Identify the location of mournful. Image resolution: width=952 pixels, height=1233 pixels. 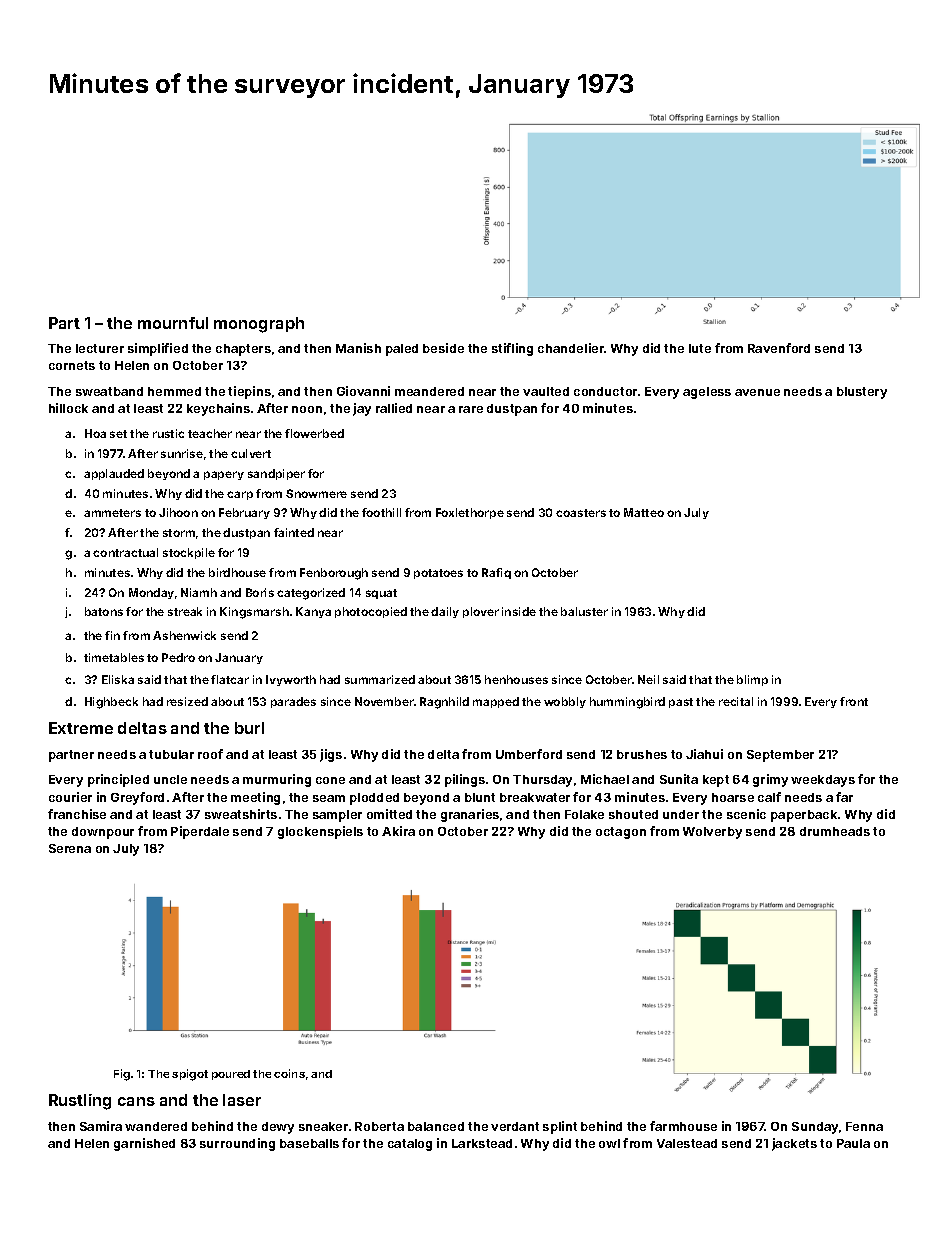
(173, 323).
